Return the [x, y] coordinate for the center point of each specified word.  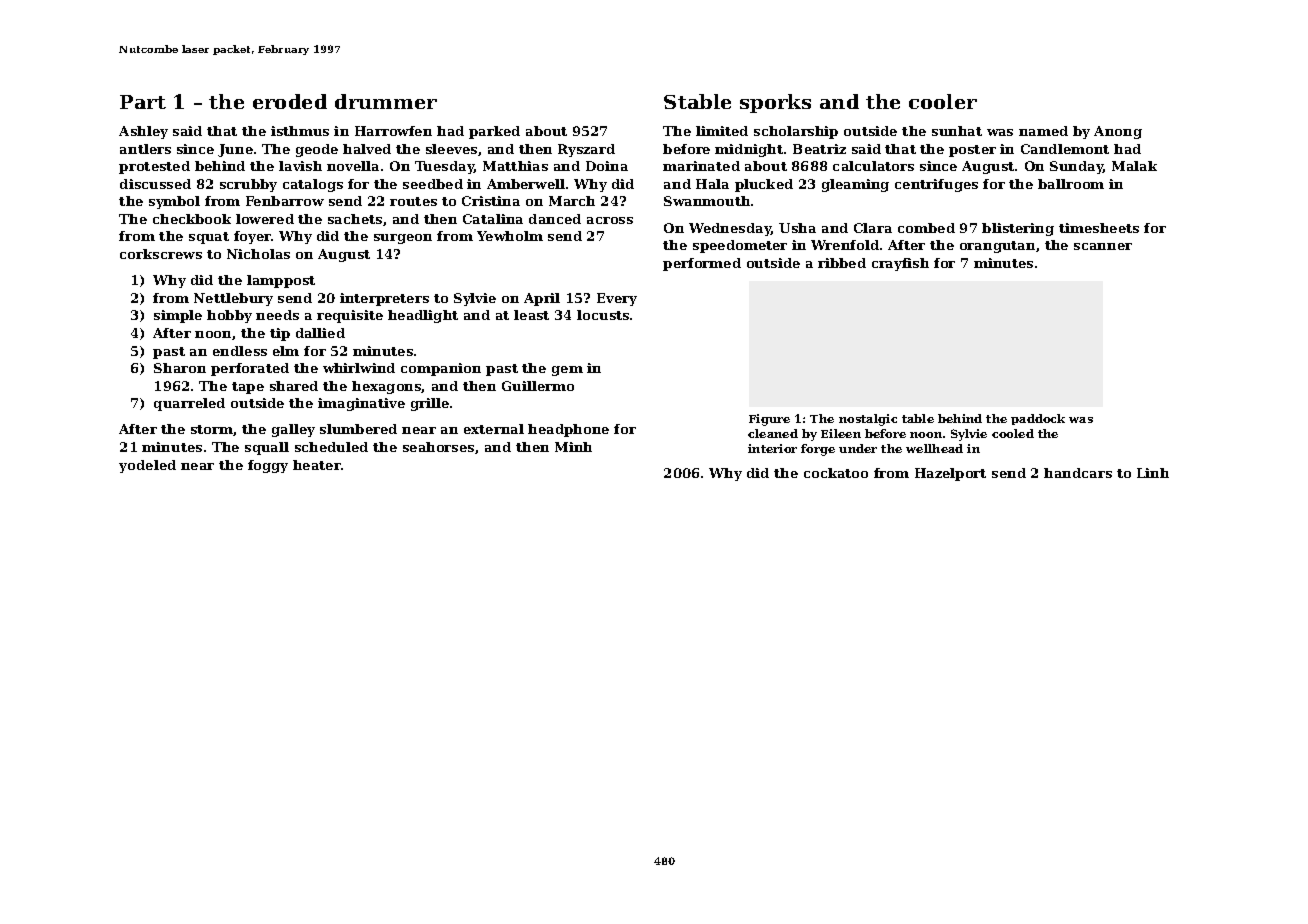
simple [178, 316]
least [531, 315]
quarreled [189, 404]
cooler [943, 101]
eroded [290, 101]
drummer [386, 101]
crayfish [900, 264]
